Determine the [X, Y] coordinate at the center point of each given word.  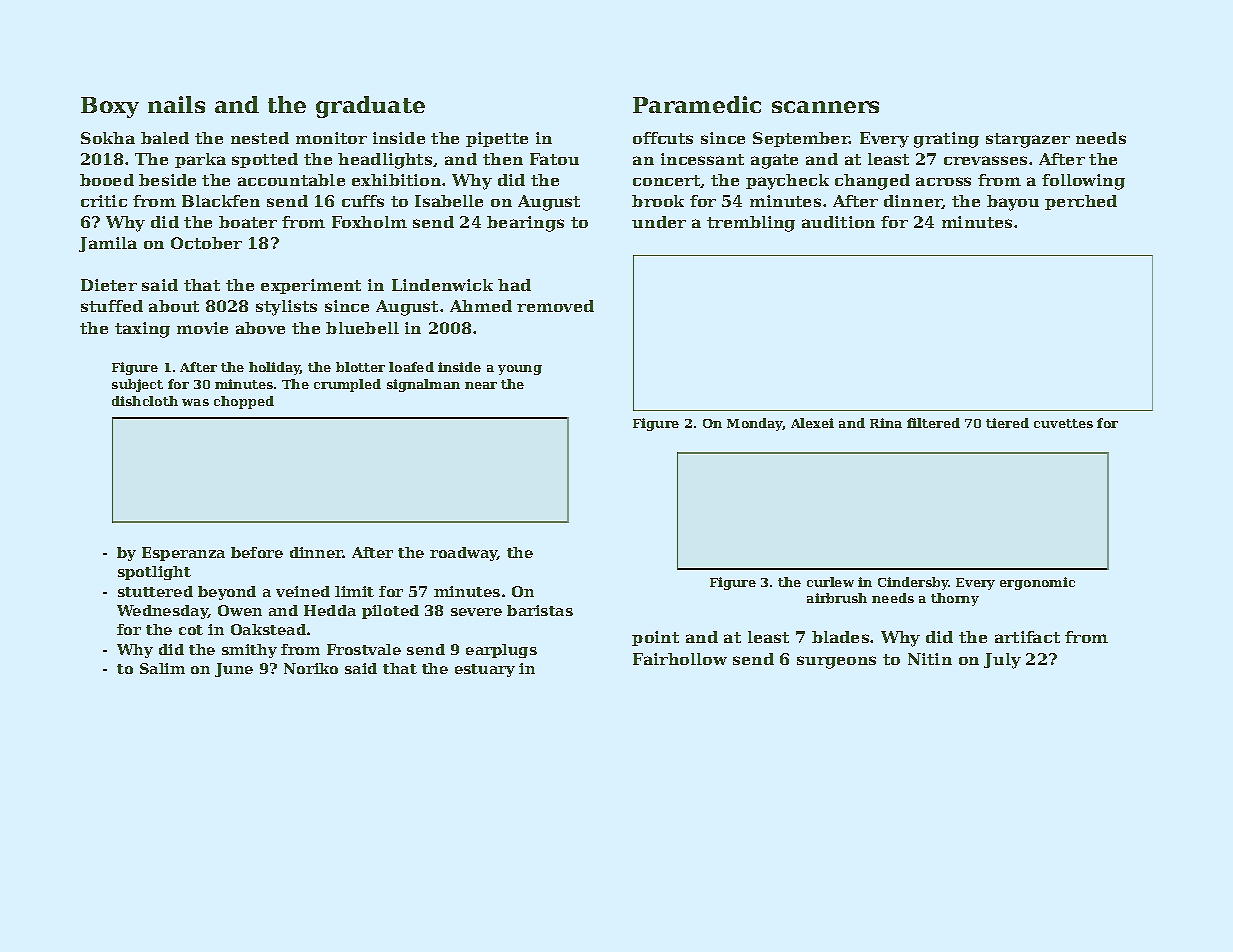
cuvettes [1063, 423]
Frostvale [364, 649]
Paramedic [697, 104]
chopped [244, 402]
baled [165, 138]
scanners [825, 107]
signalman [423, 385]
